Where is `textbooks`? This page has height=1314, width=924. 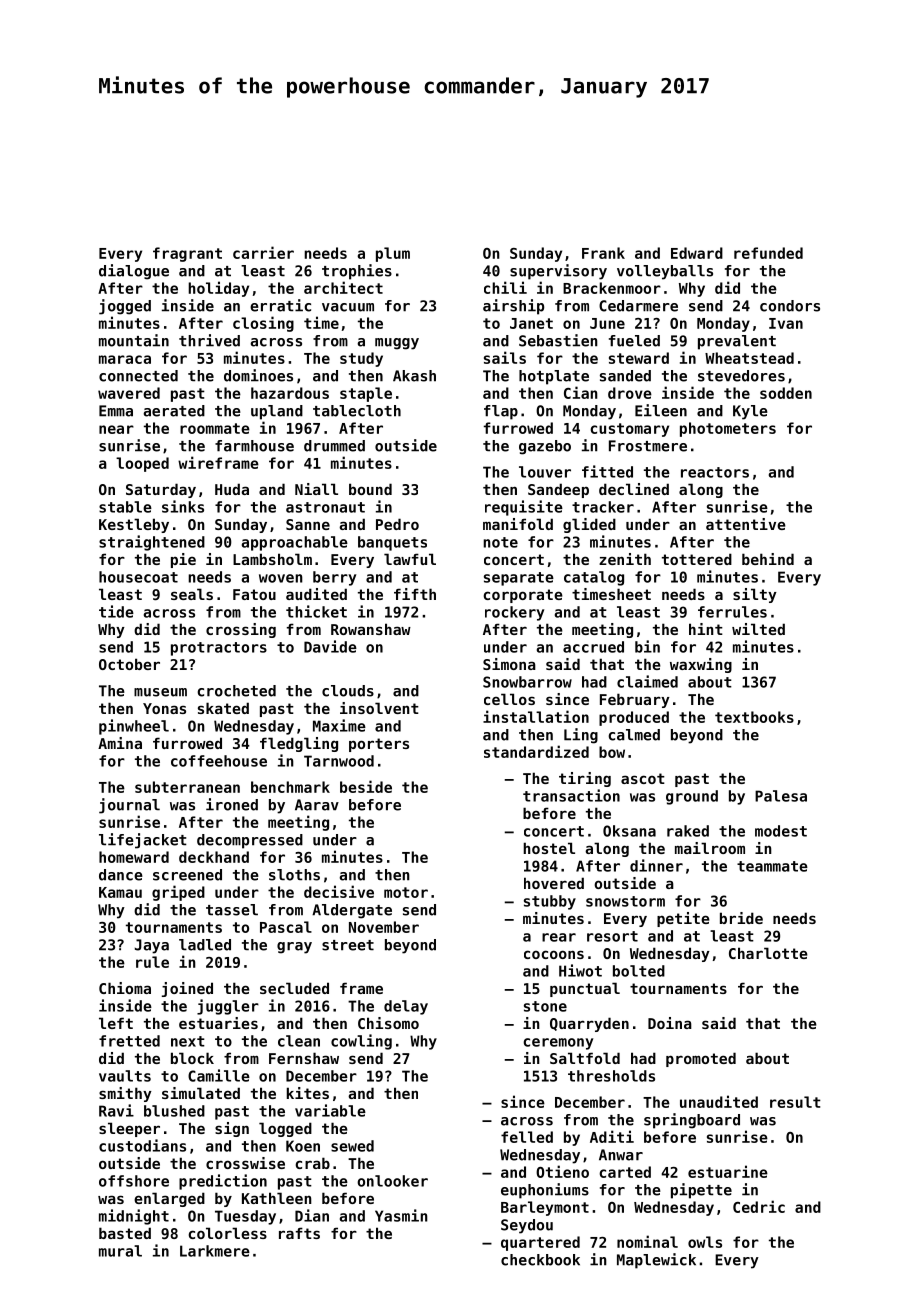 textbooks is located at coordinates (754, 717).
